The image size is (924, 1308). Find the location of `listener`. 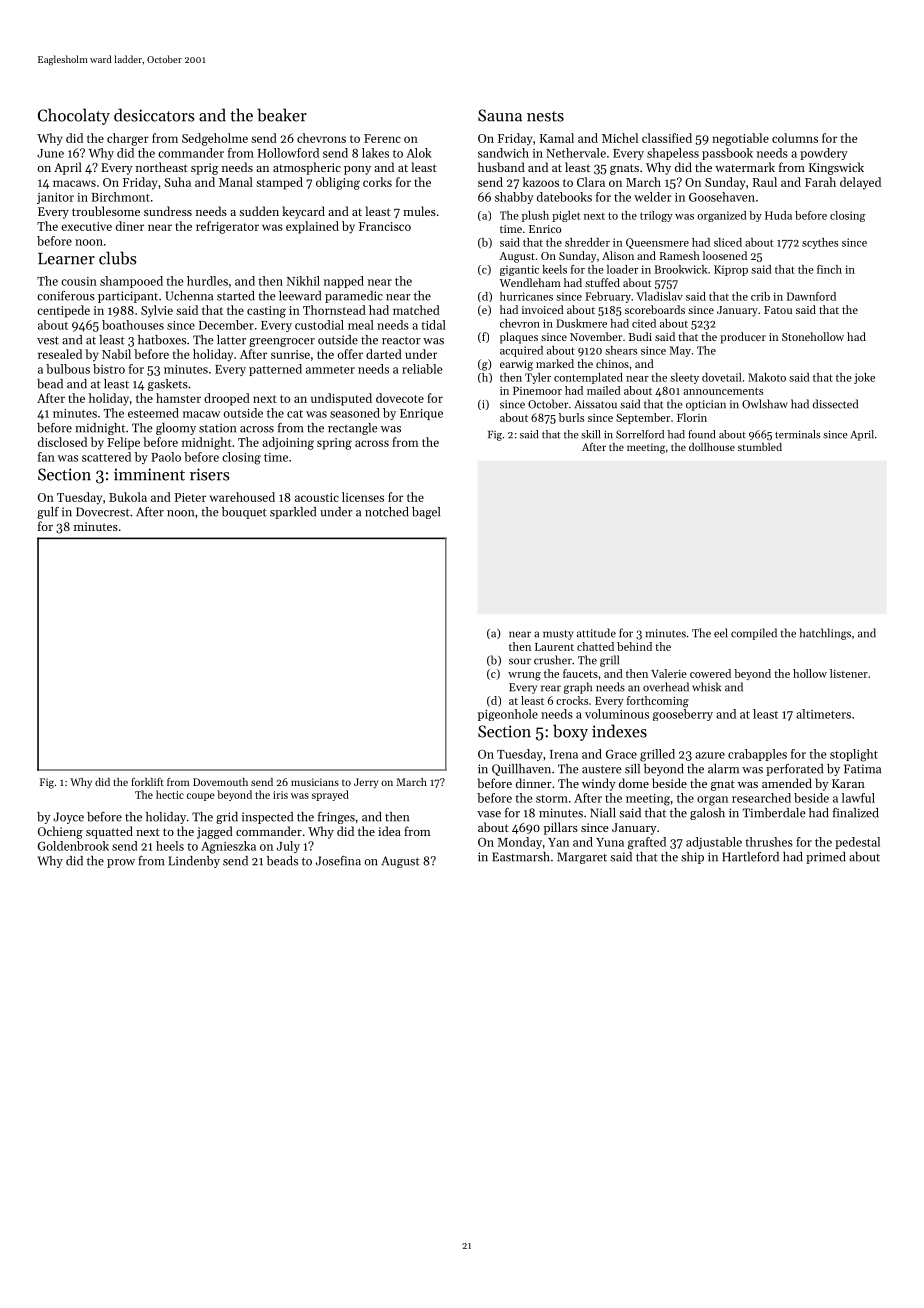

listener is located at coordinates (849, 673).
